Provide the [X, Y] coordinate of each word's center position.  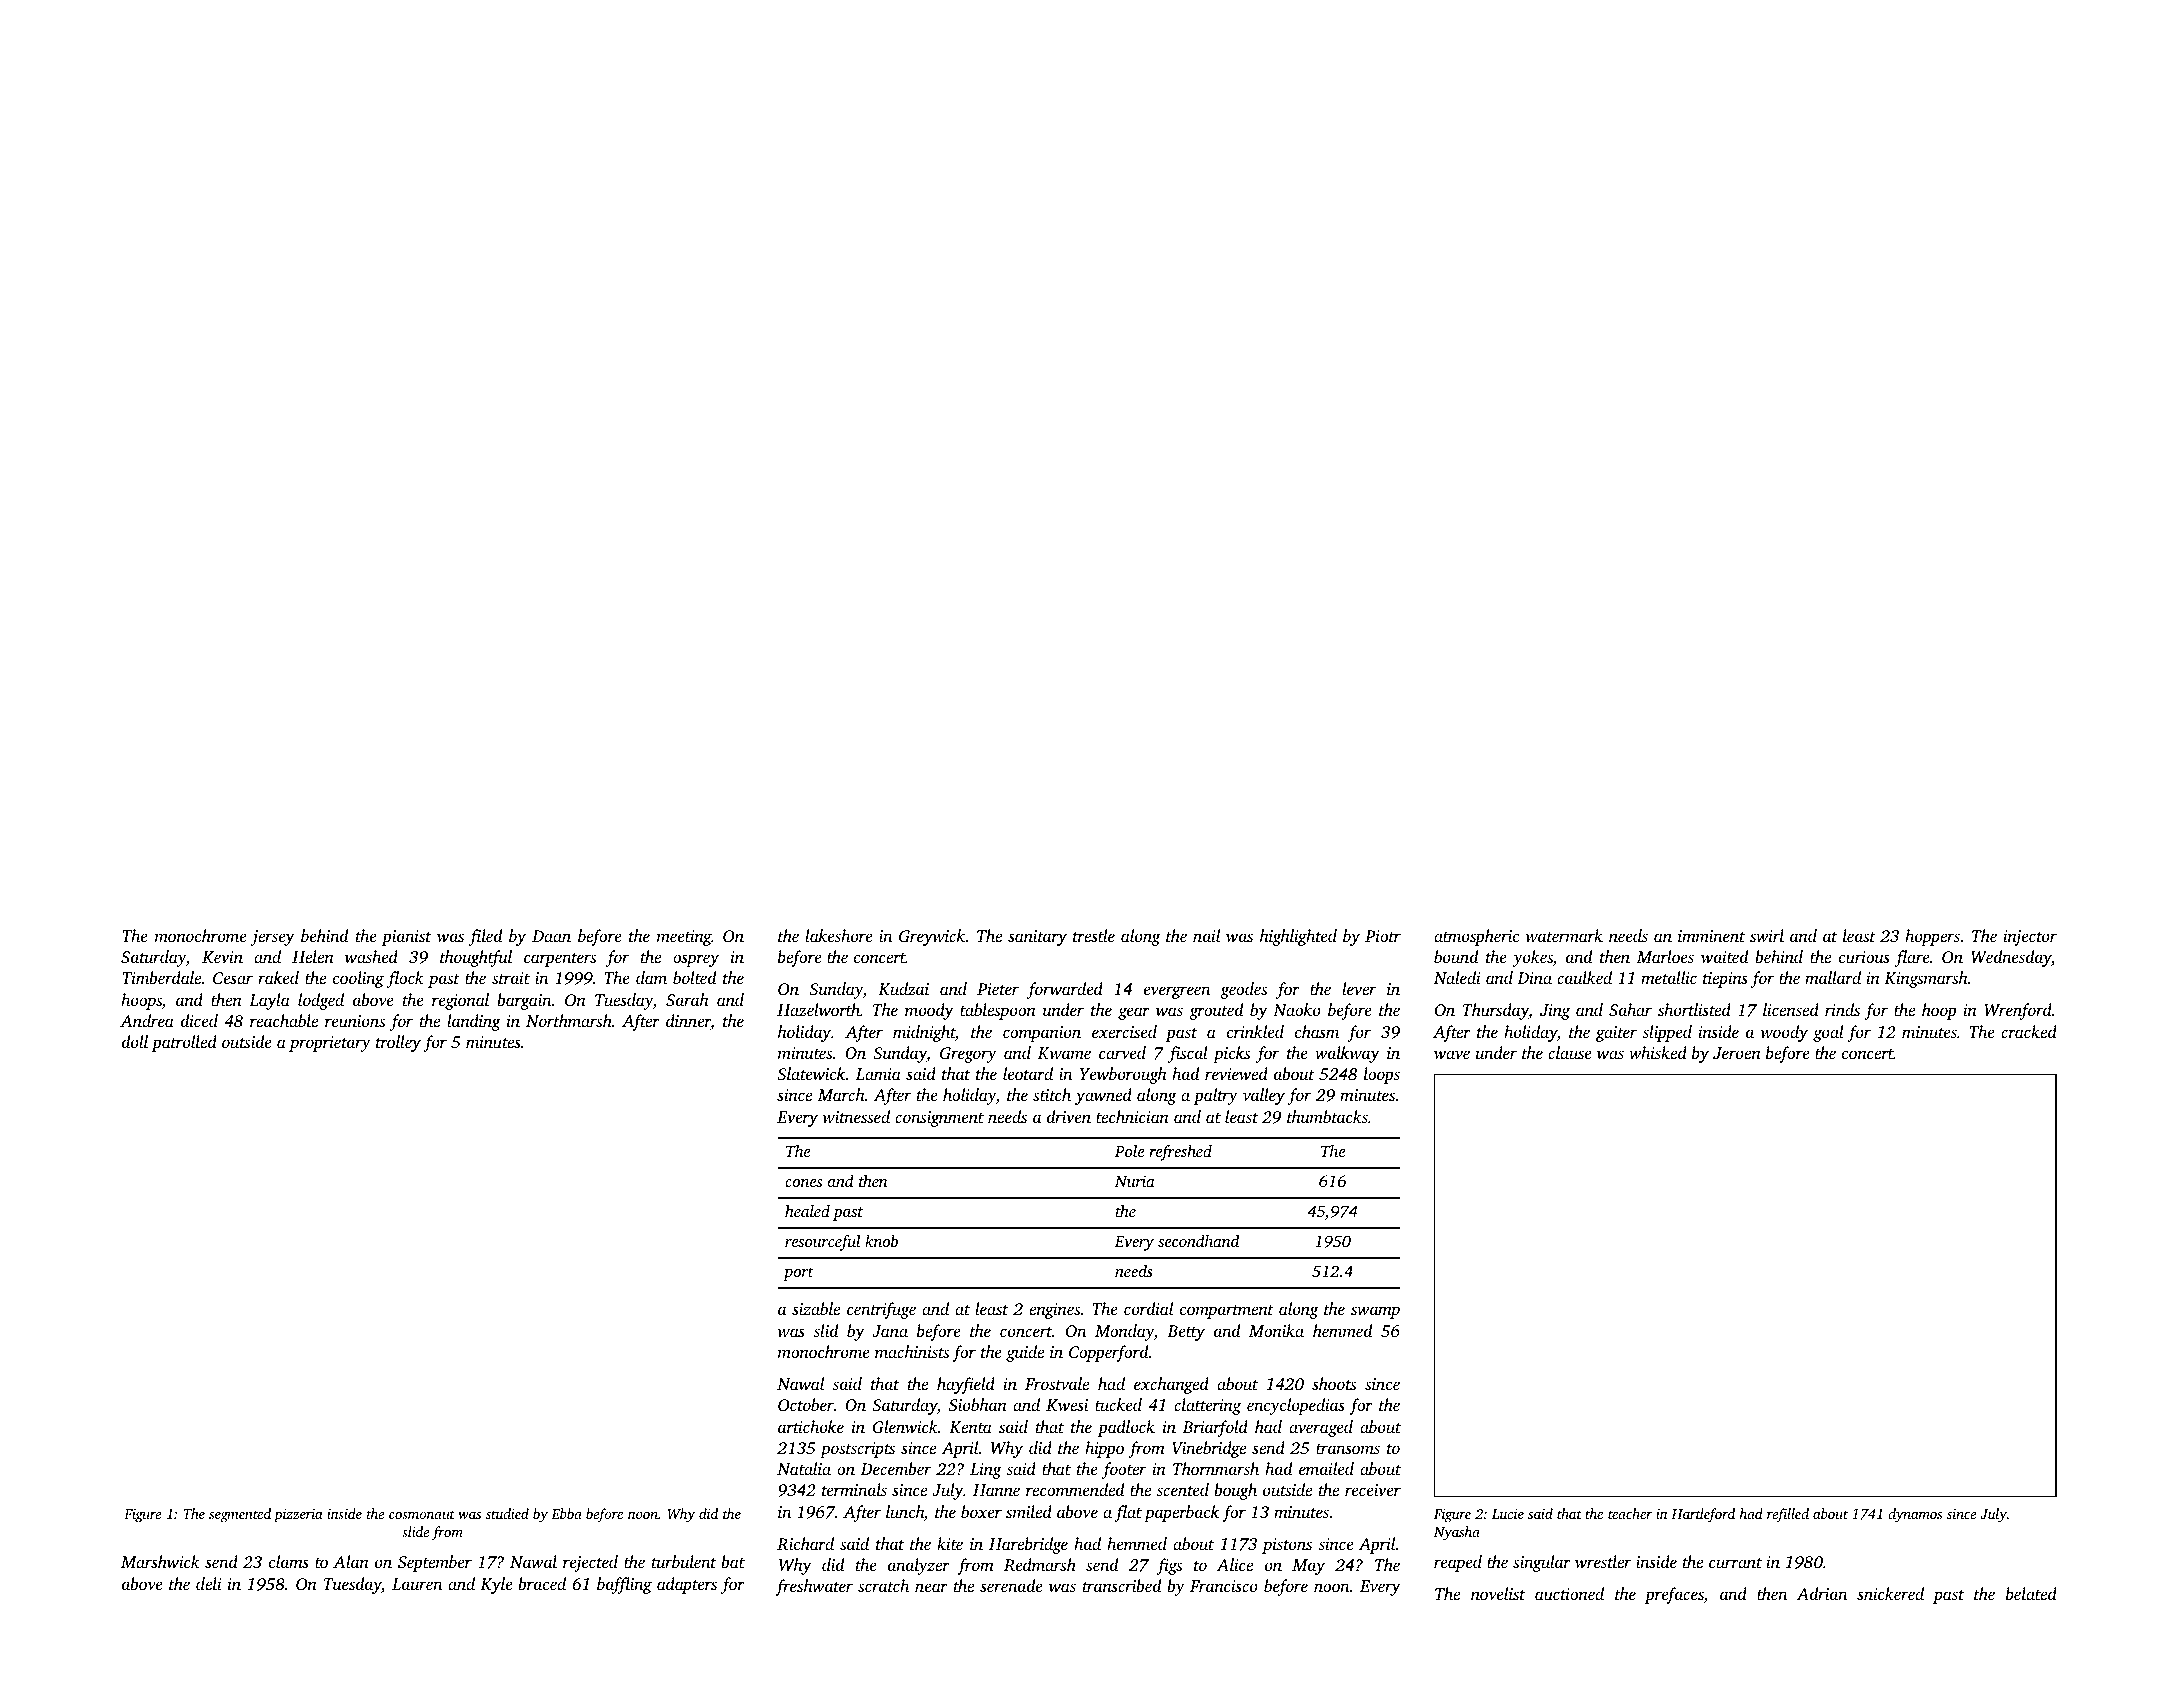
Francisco [1224, 1586]
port [798, 1274]
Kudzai [903, 989]
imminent [1711, 936]
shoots [1334, 1383]
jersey [273, 938]
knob [881, 1241]
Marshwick [160, 1561]
